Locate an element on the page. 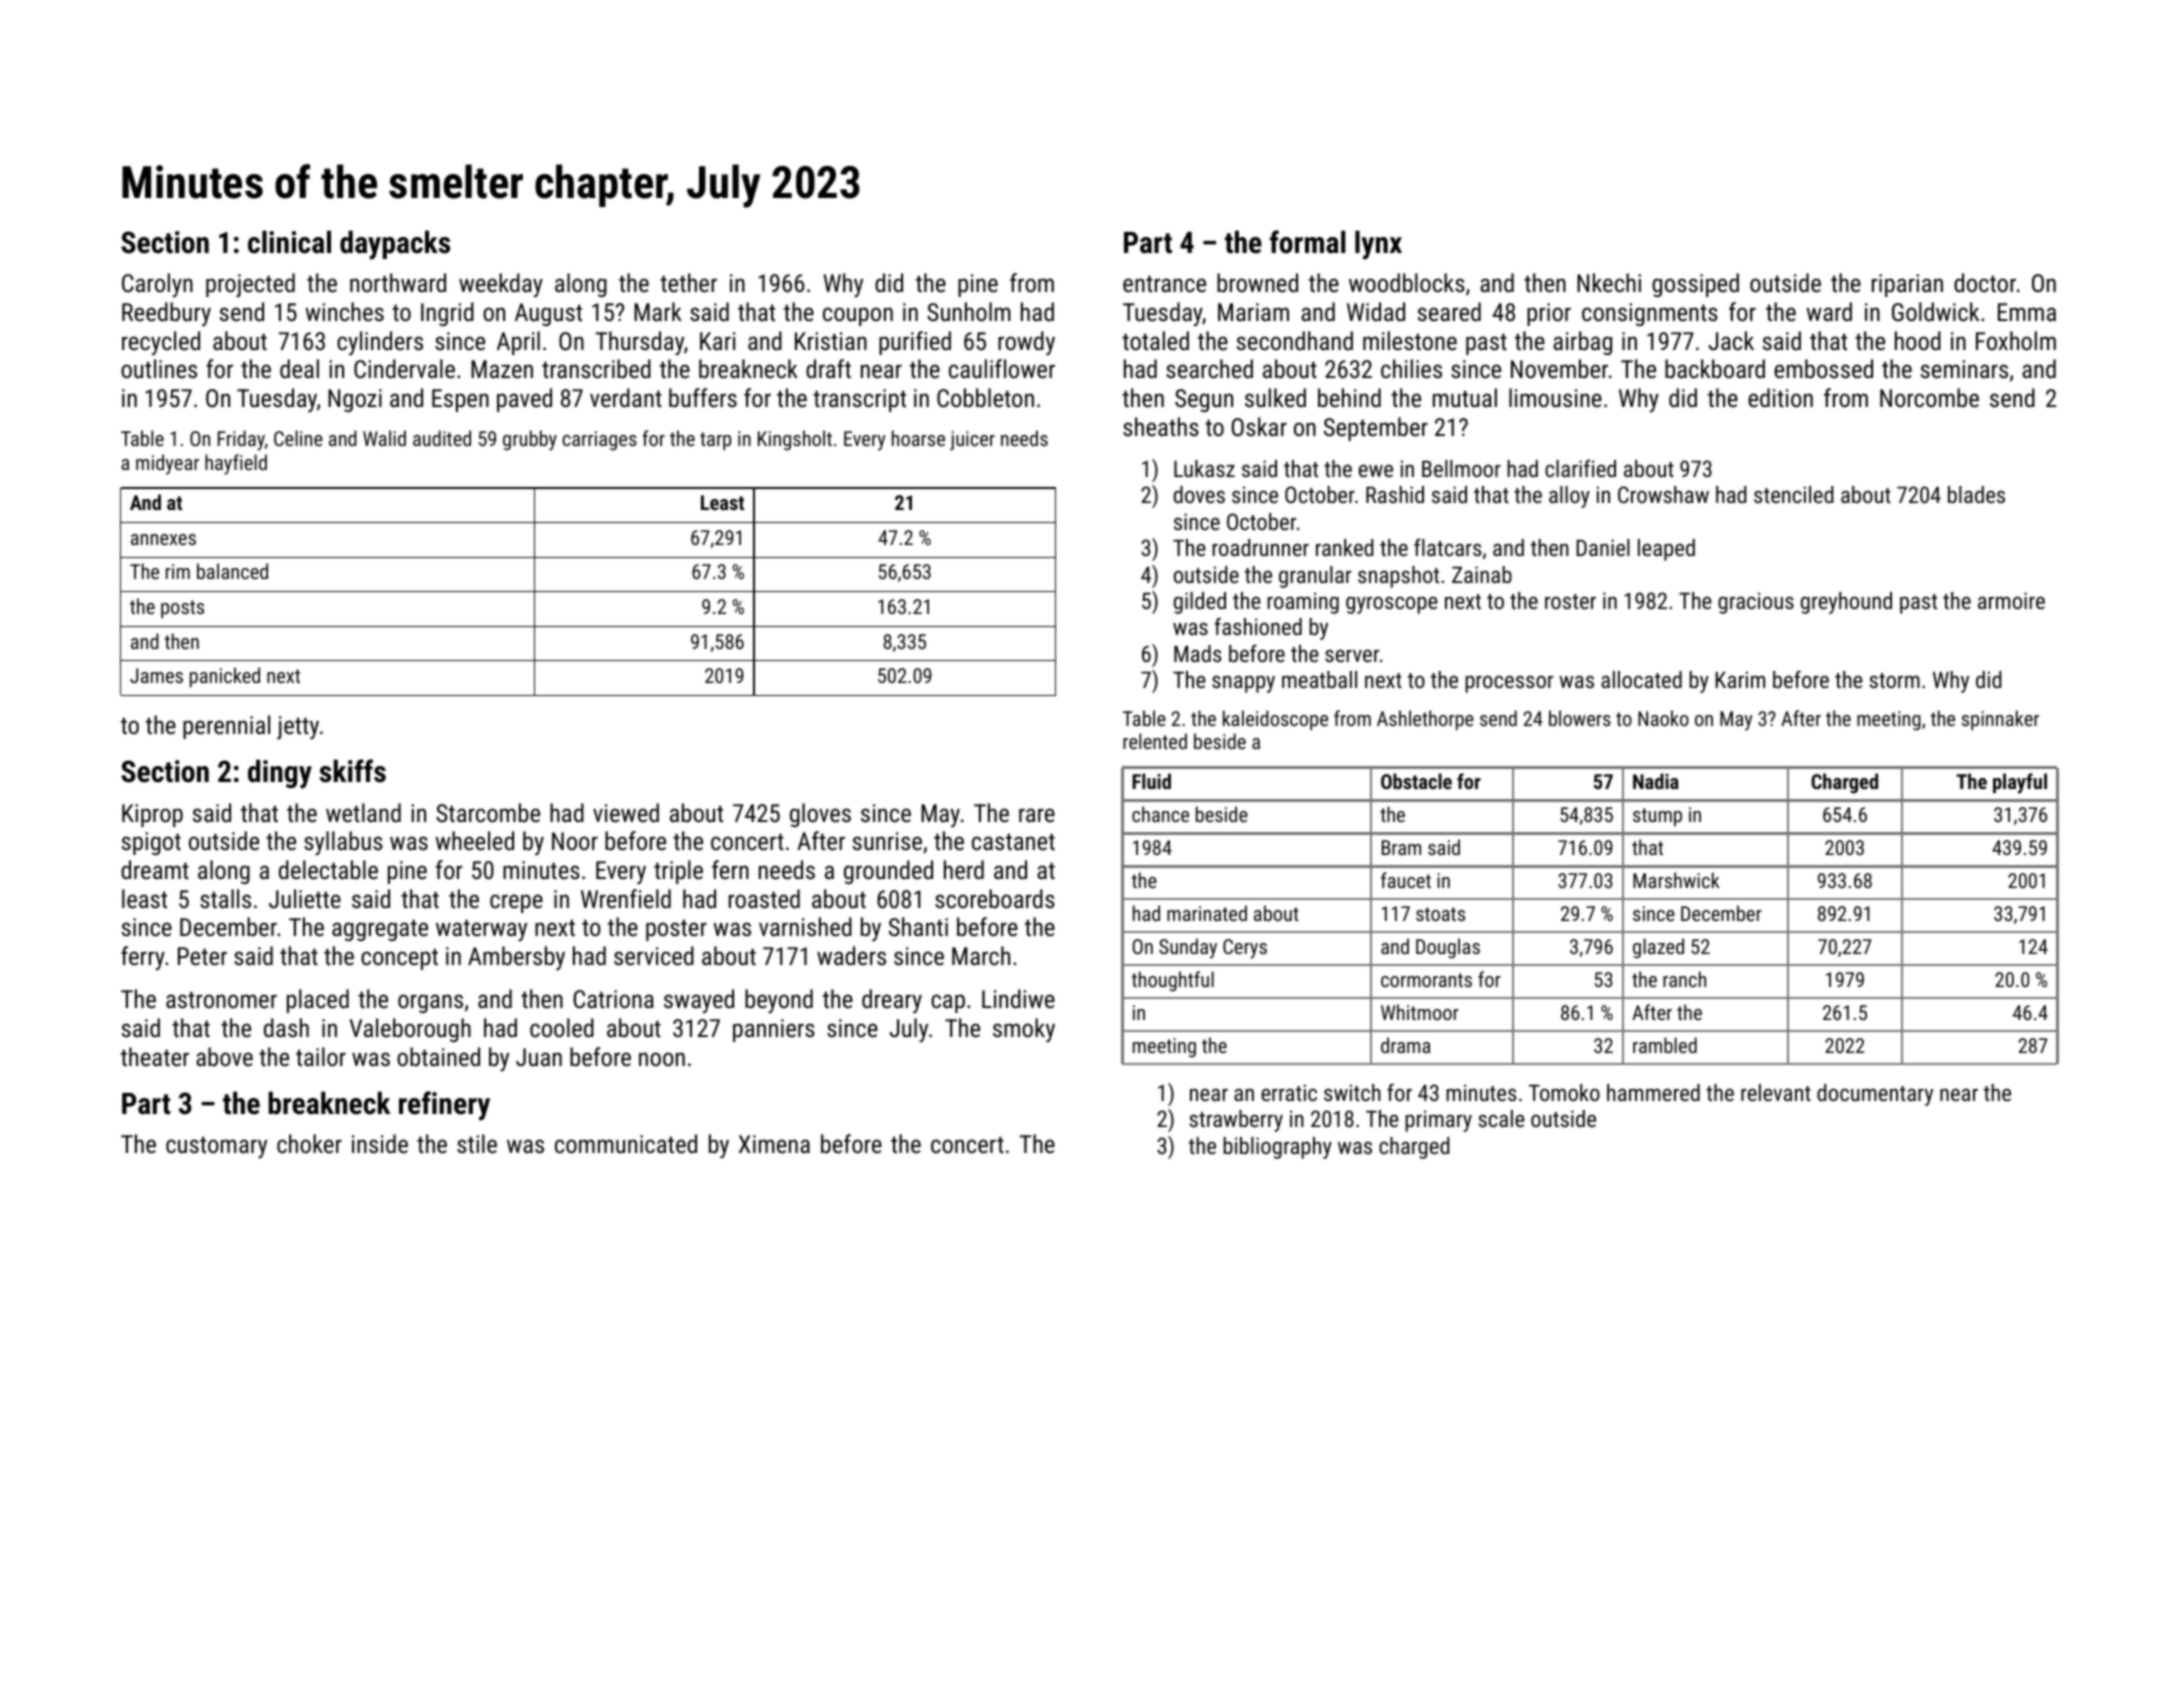 The width and height of the page is (2178, 1683). armoire is located at coordinates (2011, 600).
